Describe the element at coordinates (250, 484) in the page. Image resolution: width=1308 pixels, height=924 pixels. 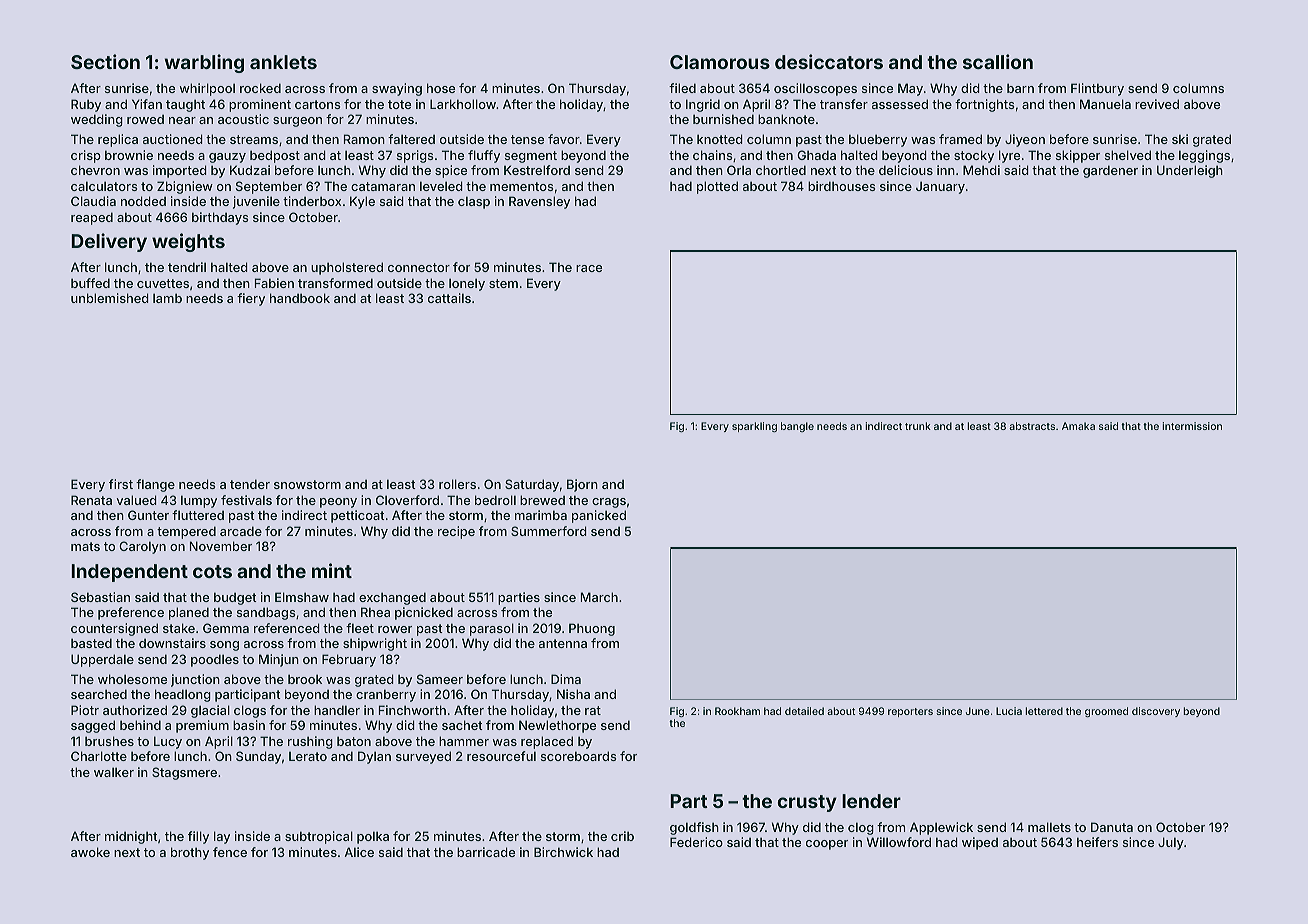
I see `tender` at that location.
